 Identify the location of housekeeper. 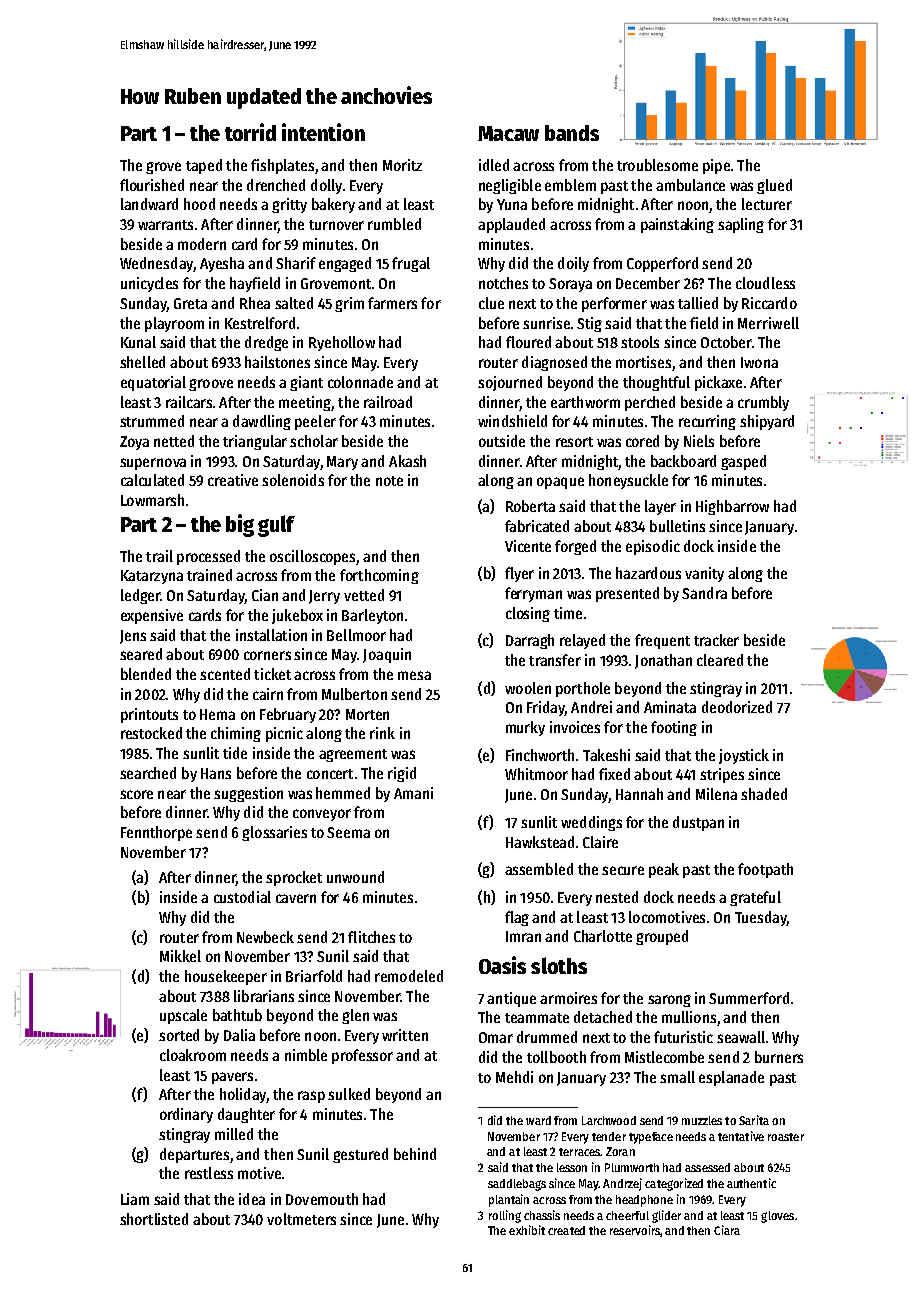
(226, 977).
